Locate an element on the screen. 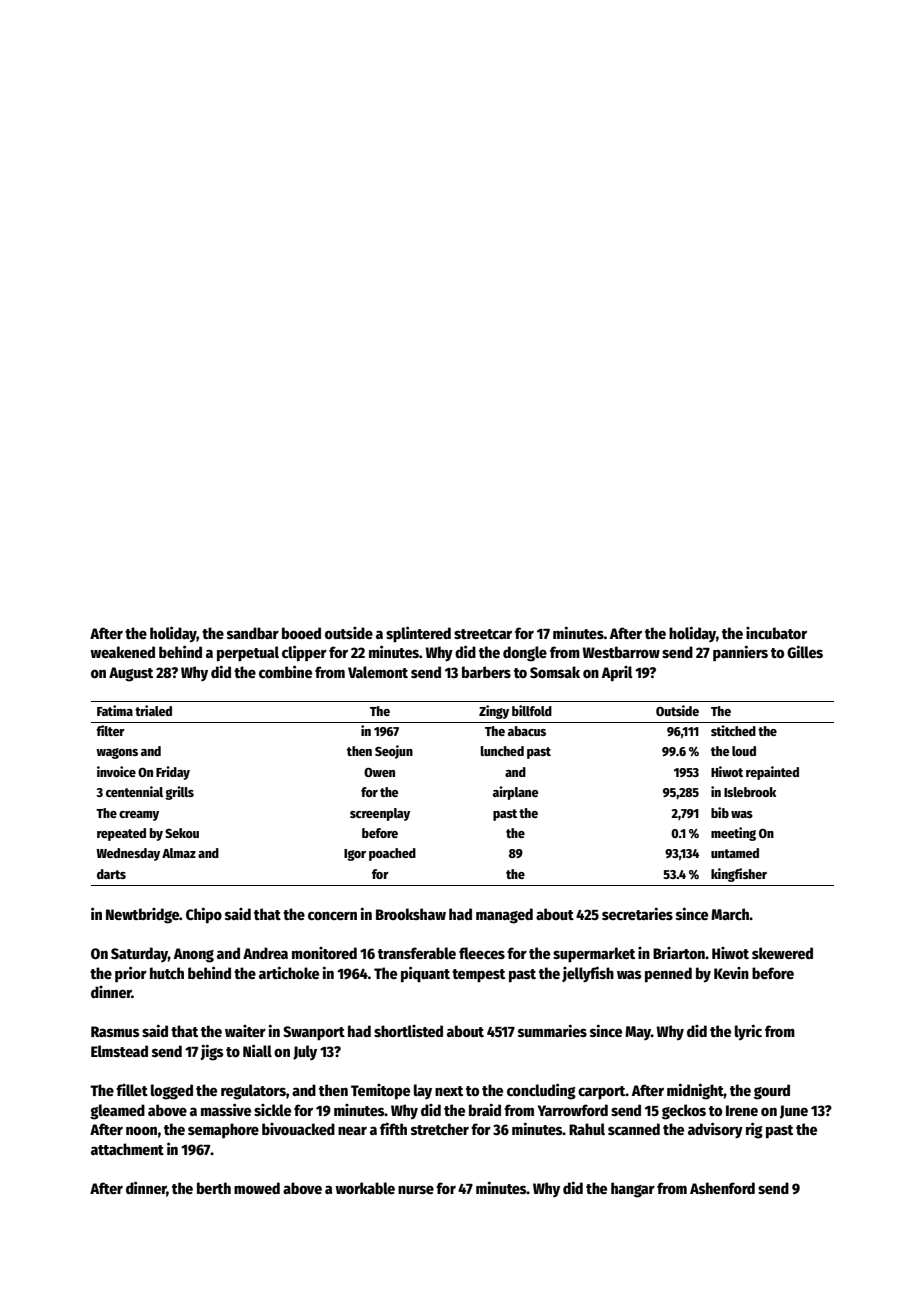 This screenshot has width=924, height=1308. weakened is located at coordinates (122, 652).
